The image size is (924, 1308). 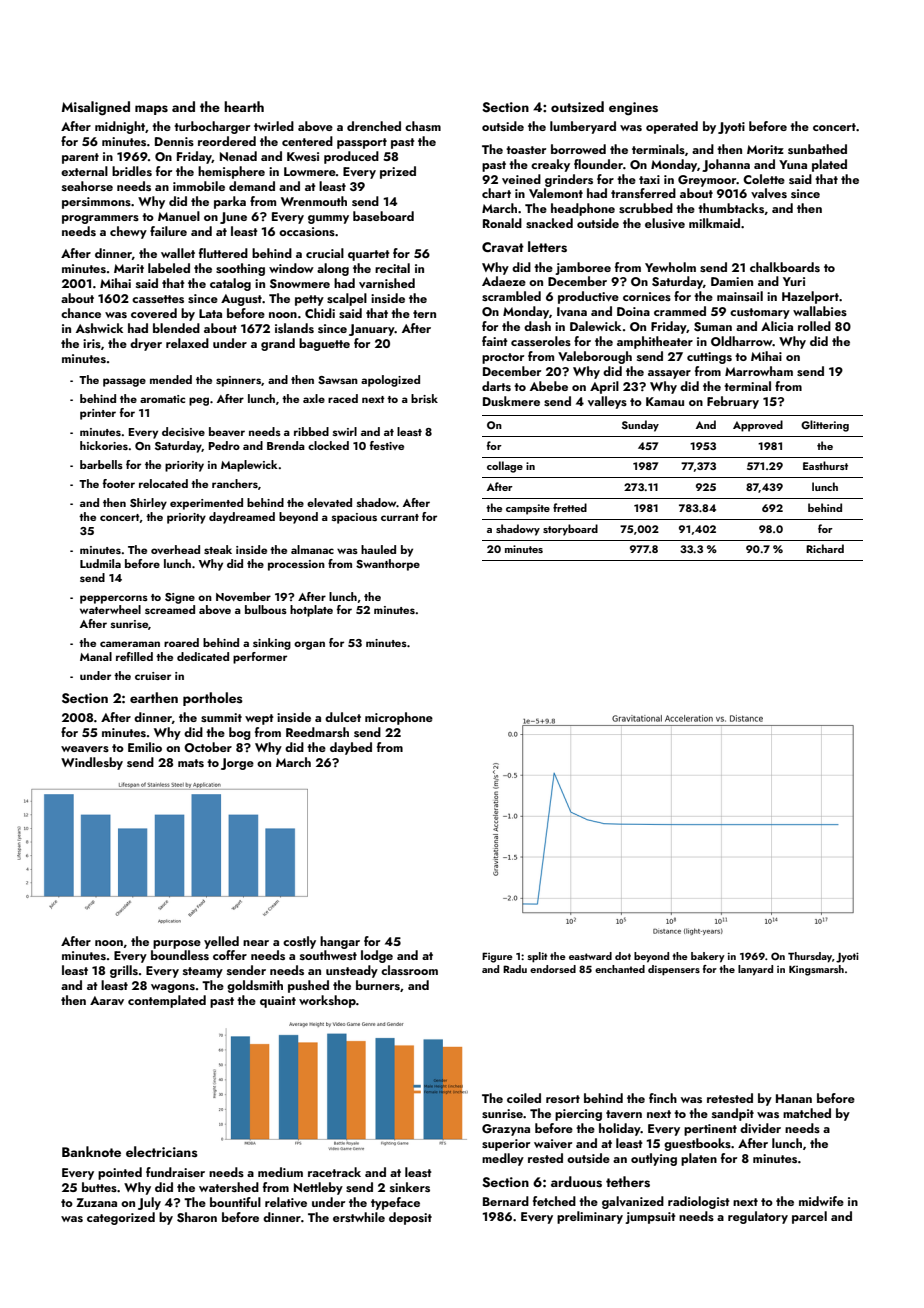 What do you see at coordinates (177, 944) in the screenshot?
I see `purpose` at bounding box center [177, 944].
